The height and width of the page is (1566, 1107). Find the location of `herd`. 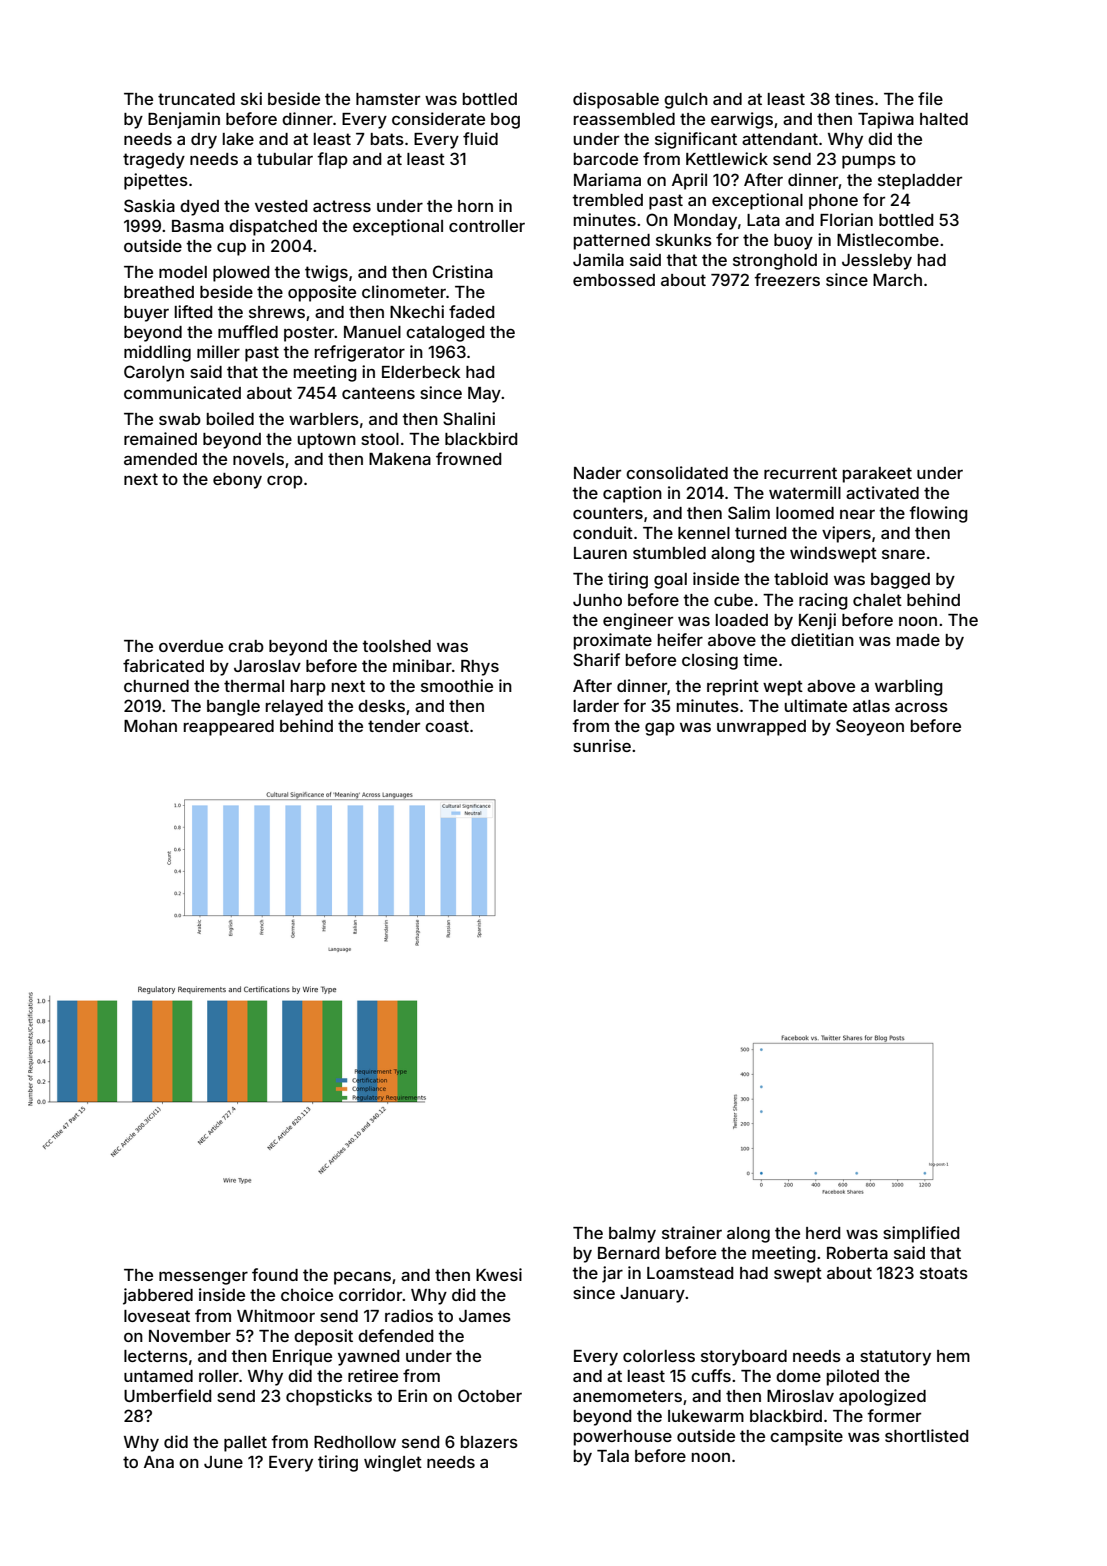

herd is located at coordinates (823, 1233).
